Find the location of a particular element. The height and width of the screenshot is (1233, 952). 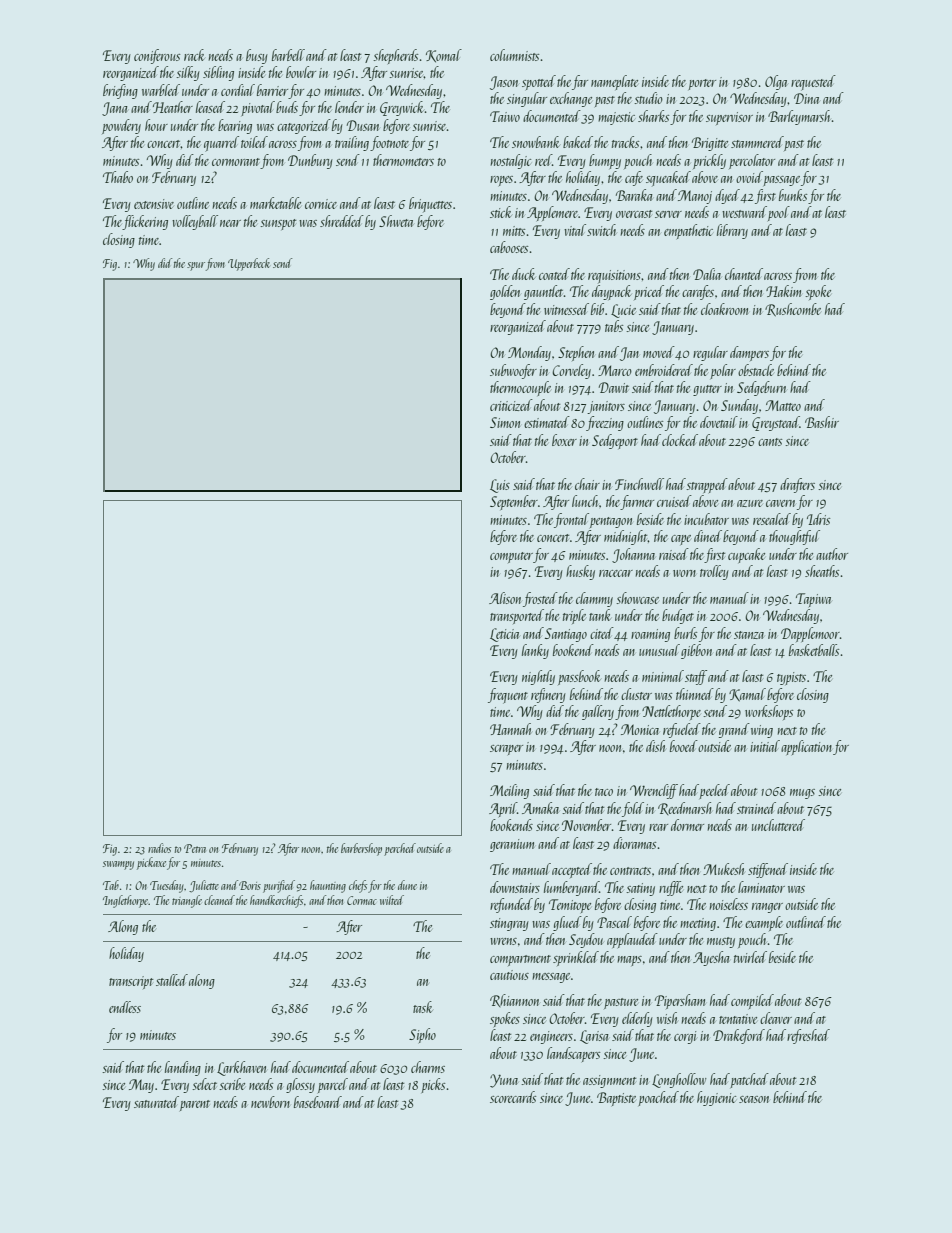

Alison is located at coordinates (505, 598).
